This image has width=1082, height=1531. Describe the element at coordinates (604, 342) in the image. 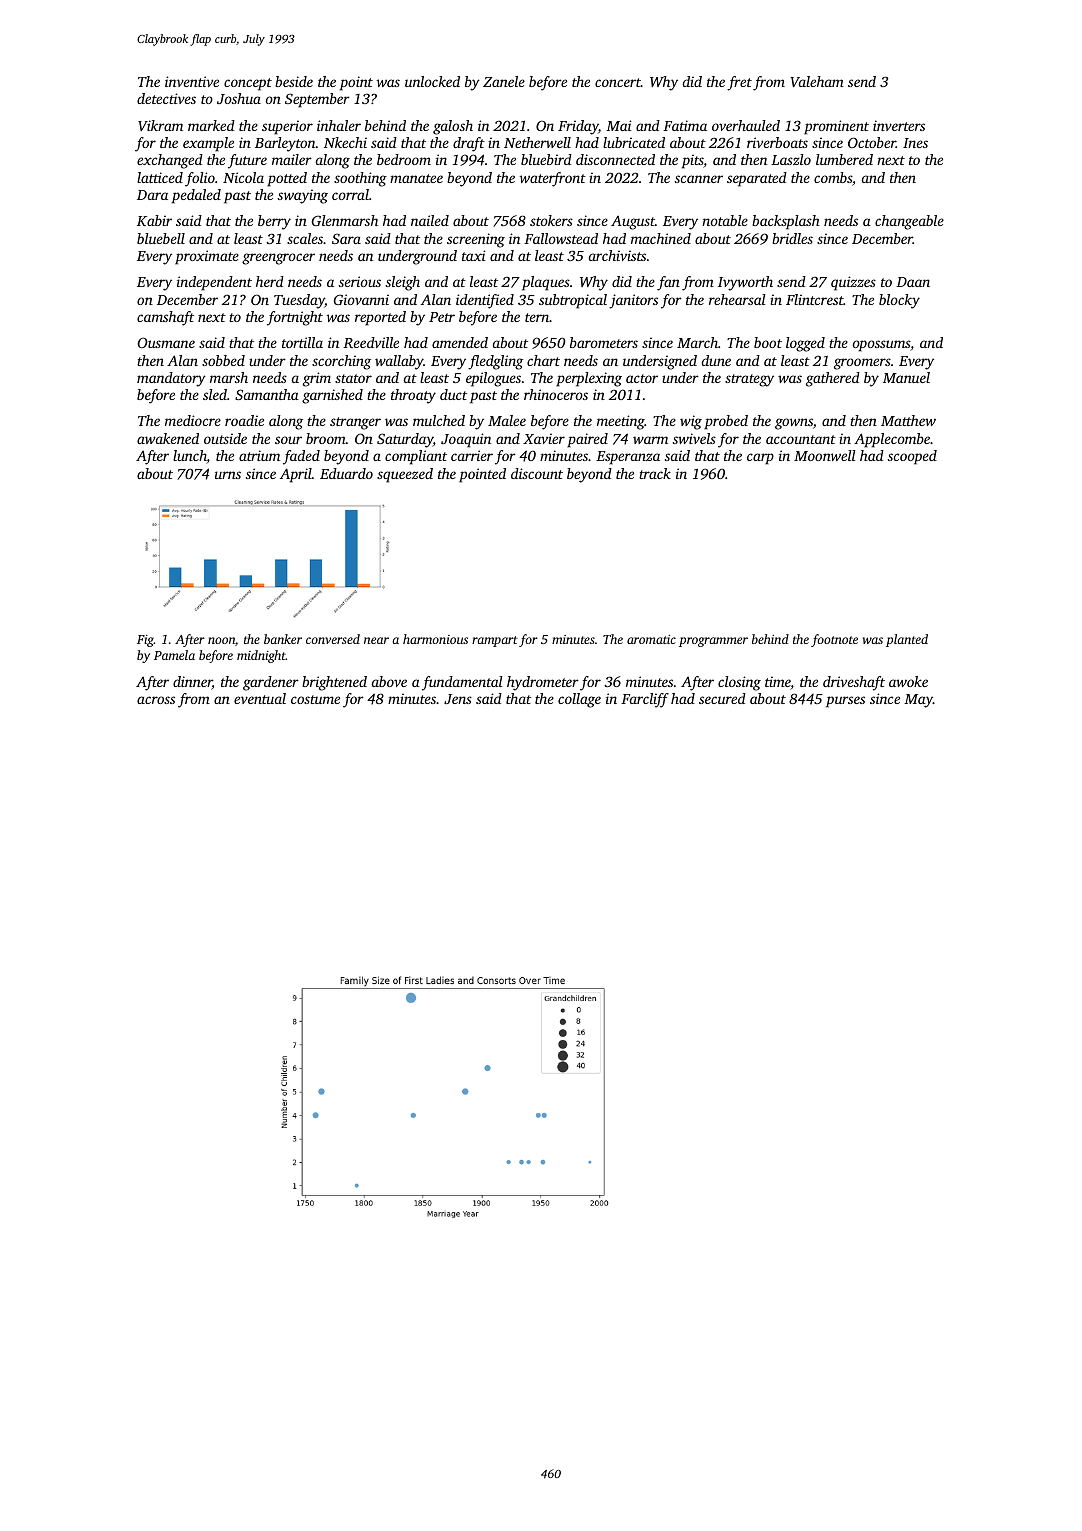

I see `barometers` at that location.
